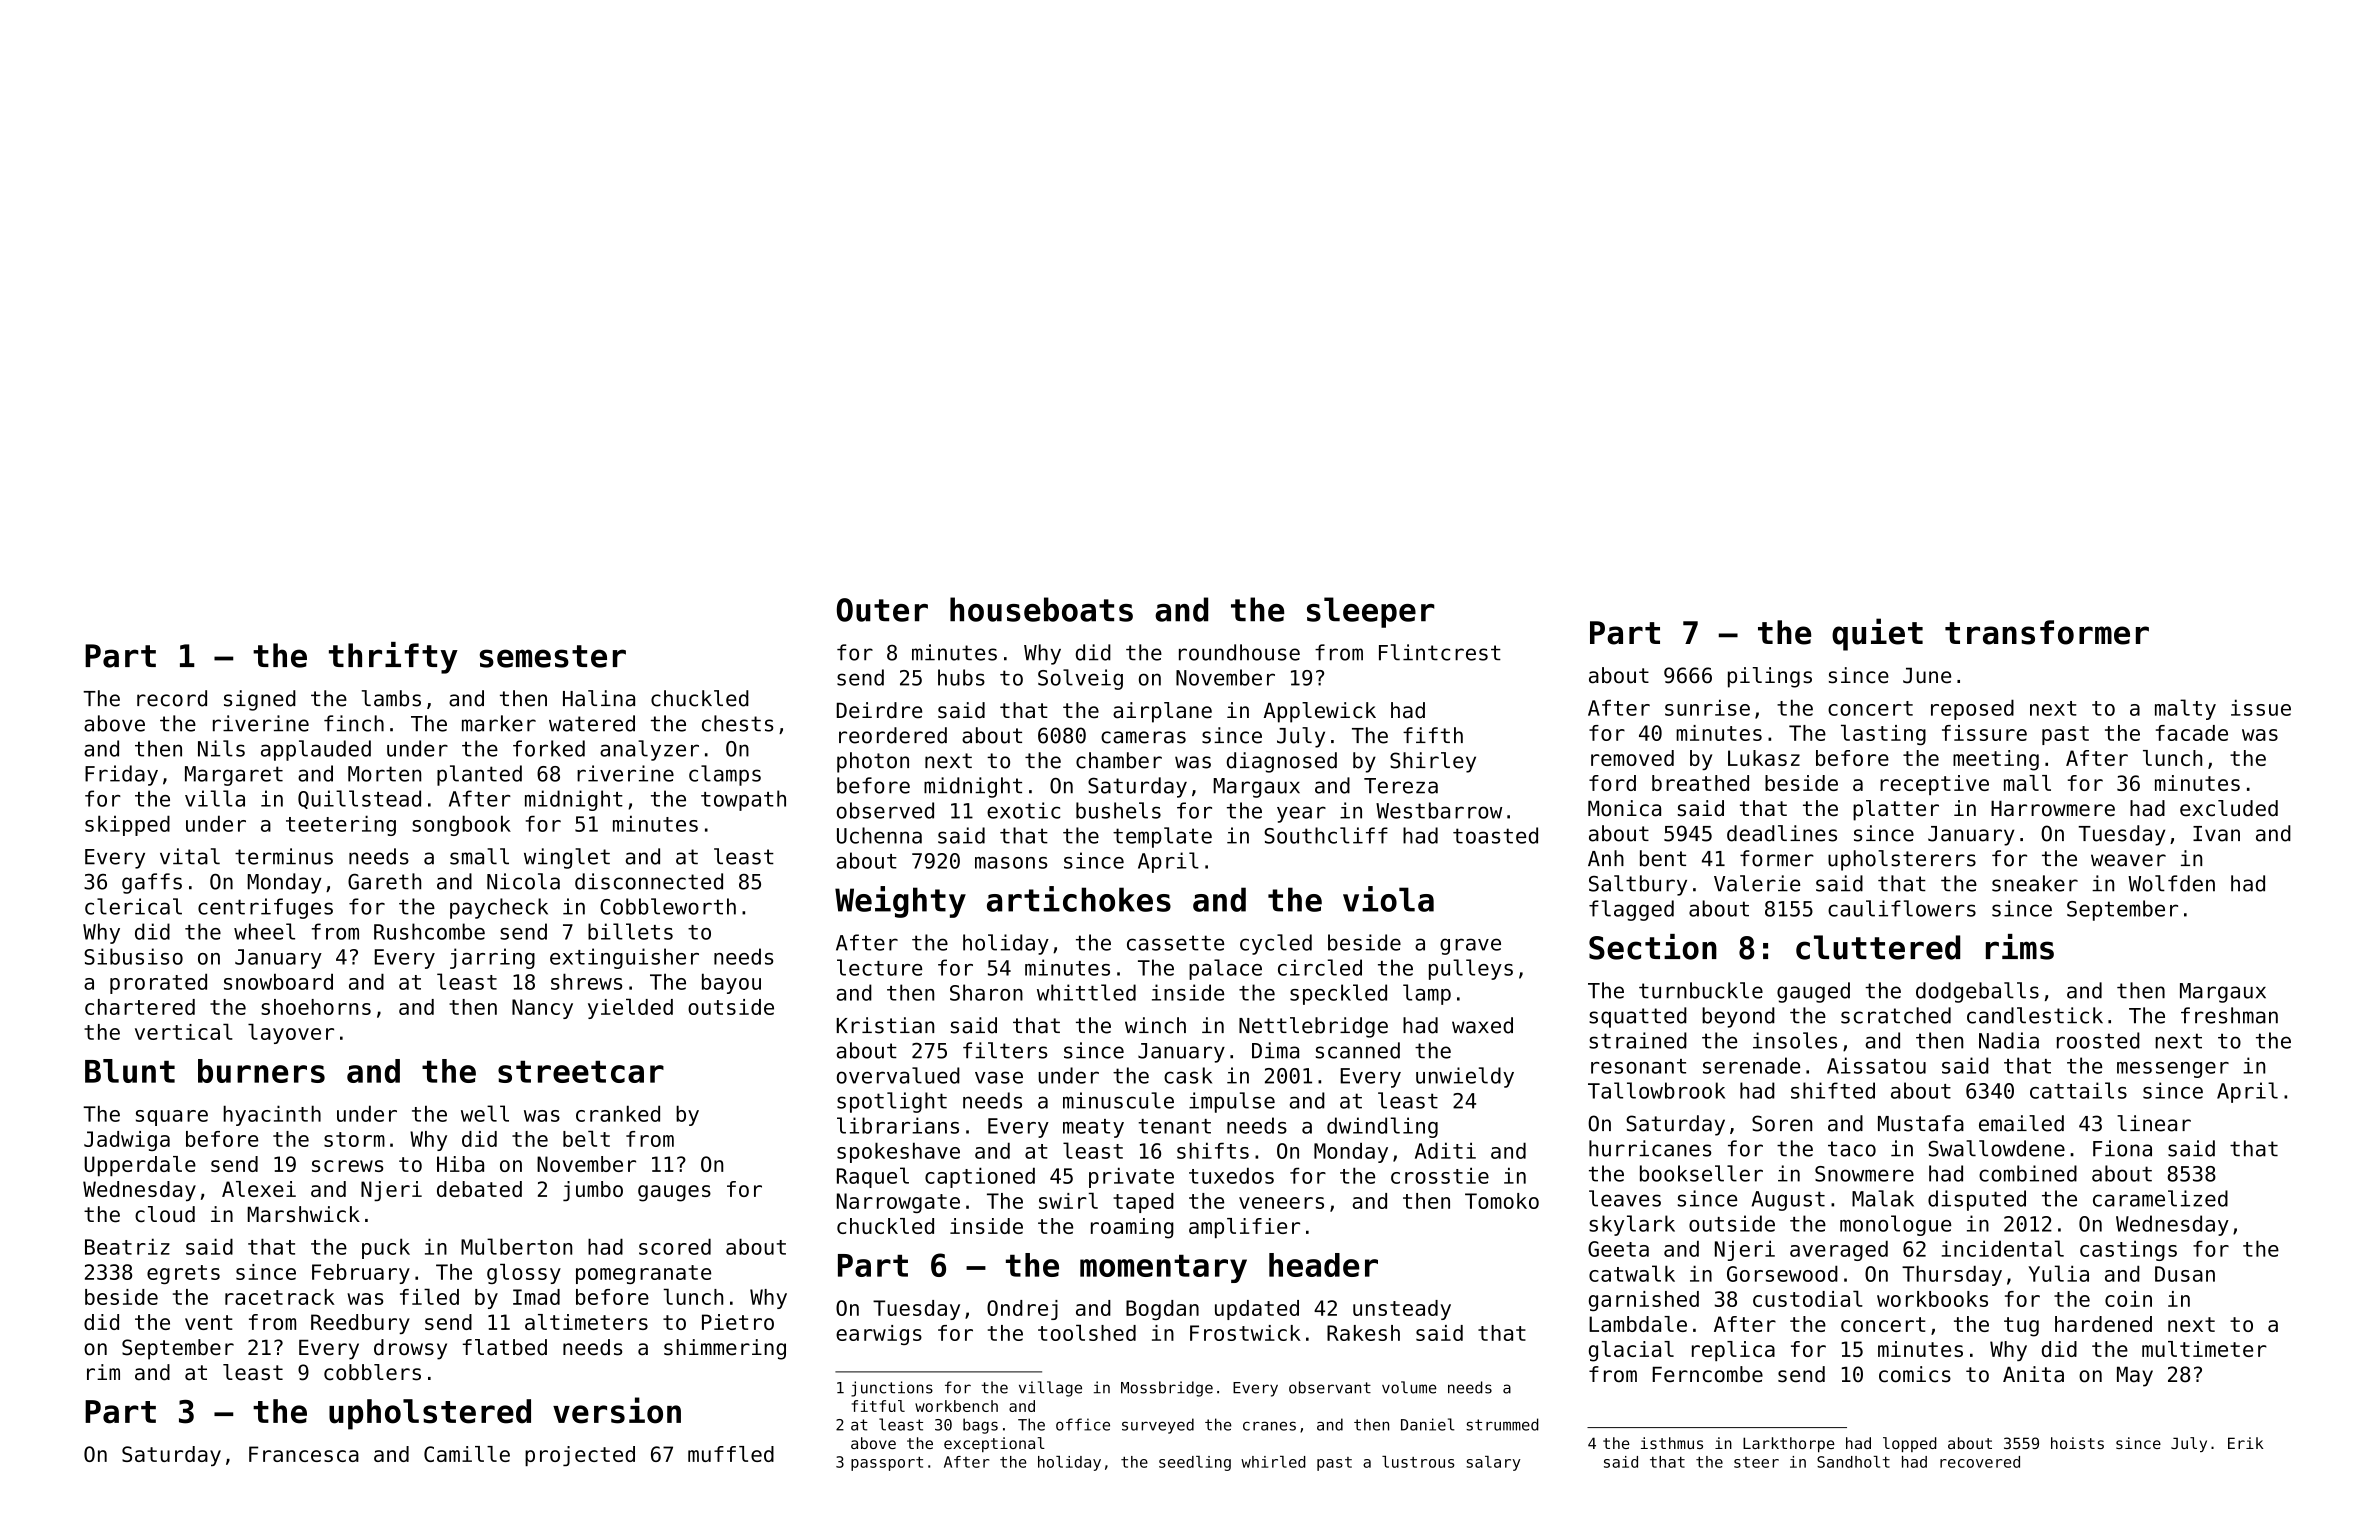 This screenshot has height=1540, width=2380. What do you see at coordinates (1650, 1148) in the screenshot?
I see `hurricanes` at bounding box center [1650, 1148].
